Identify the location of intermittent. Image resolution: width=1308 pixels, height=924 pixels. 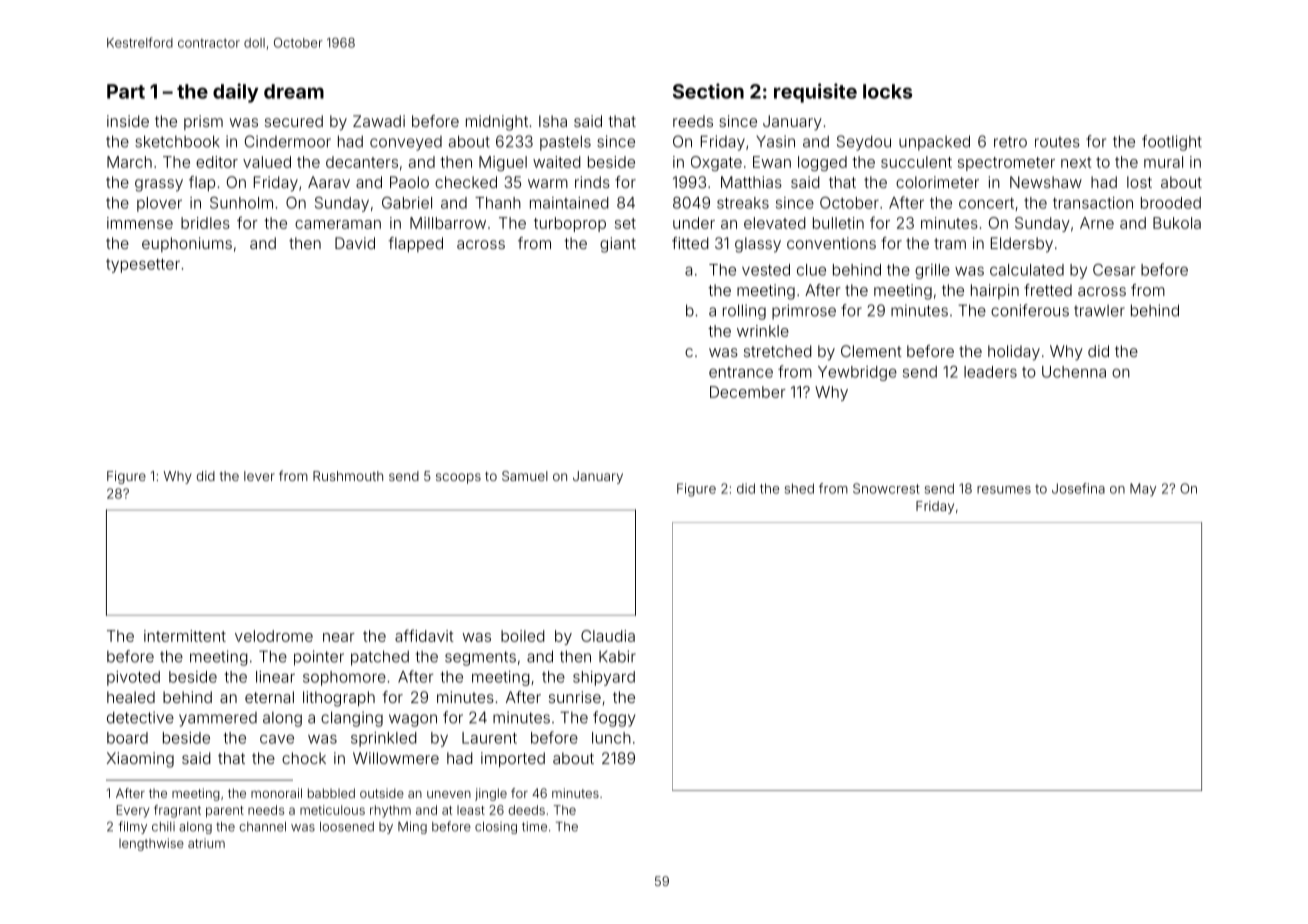
(185, 636).
